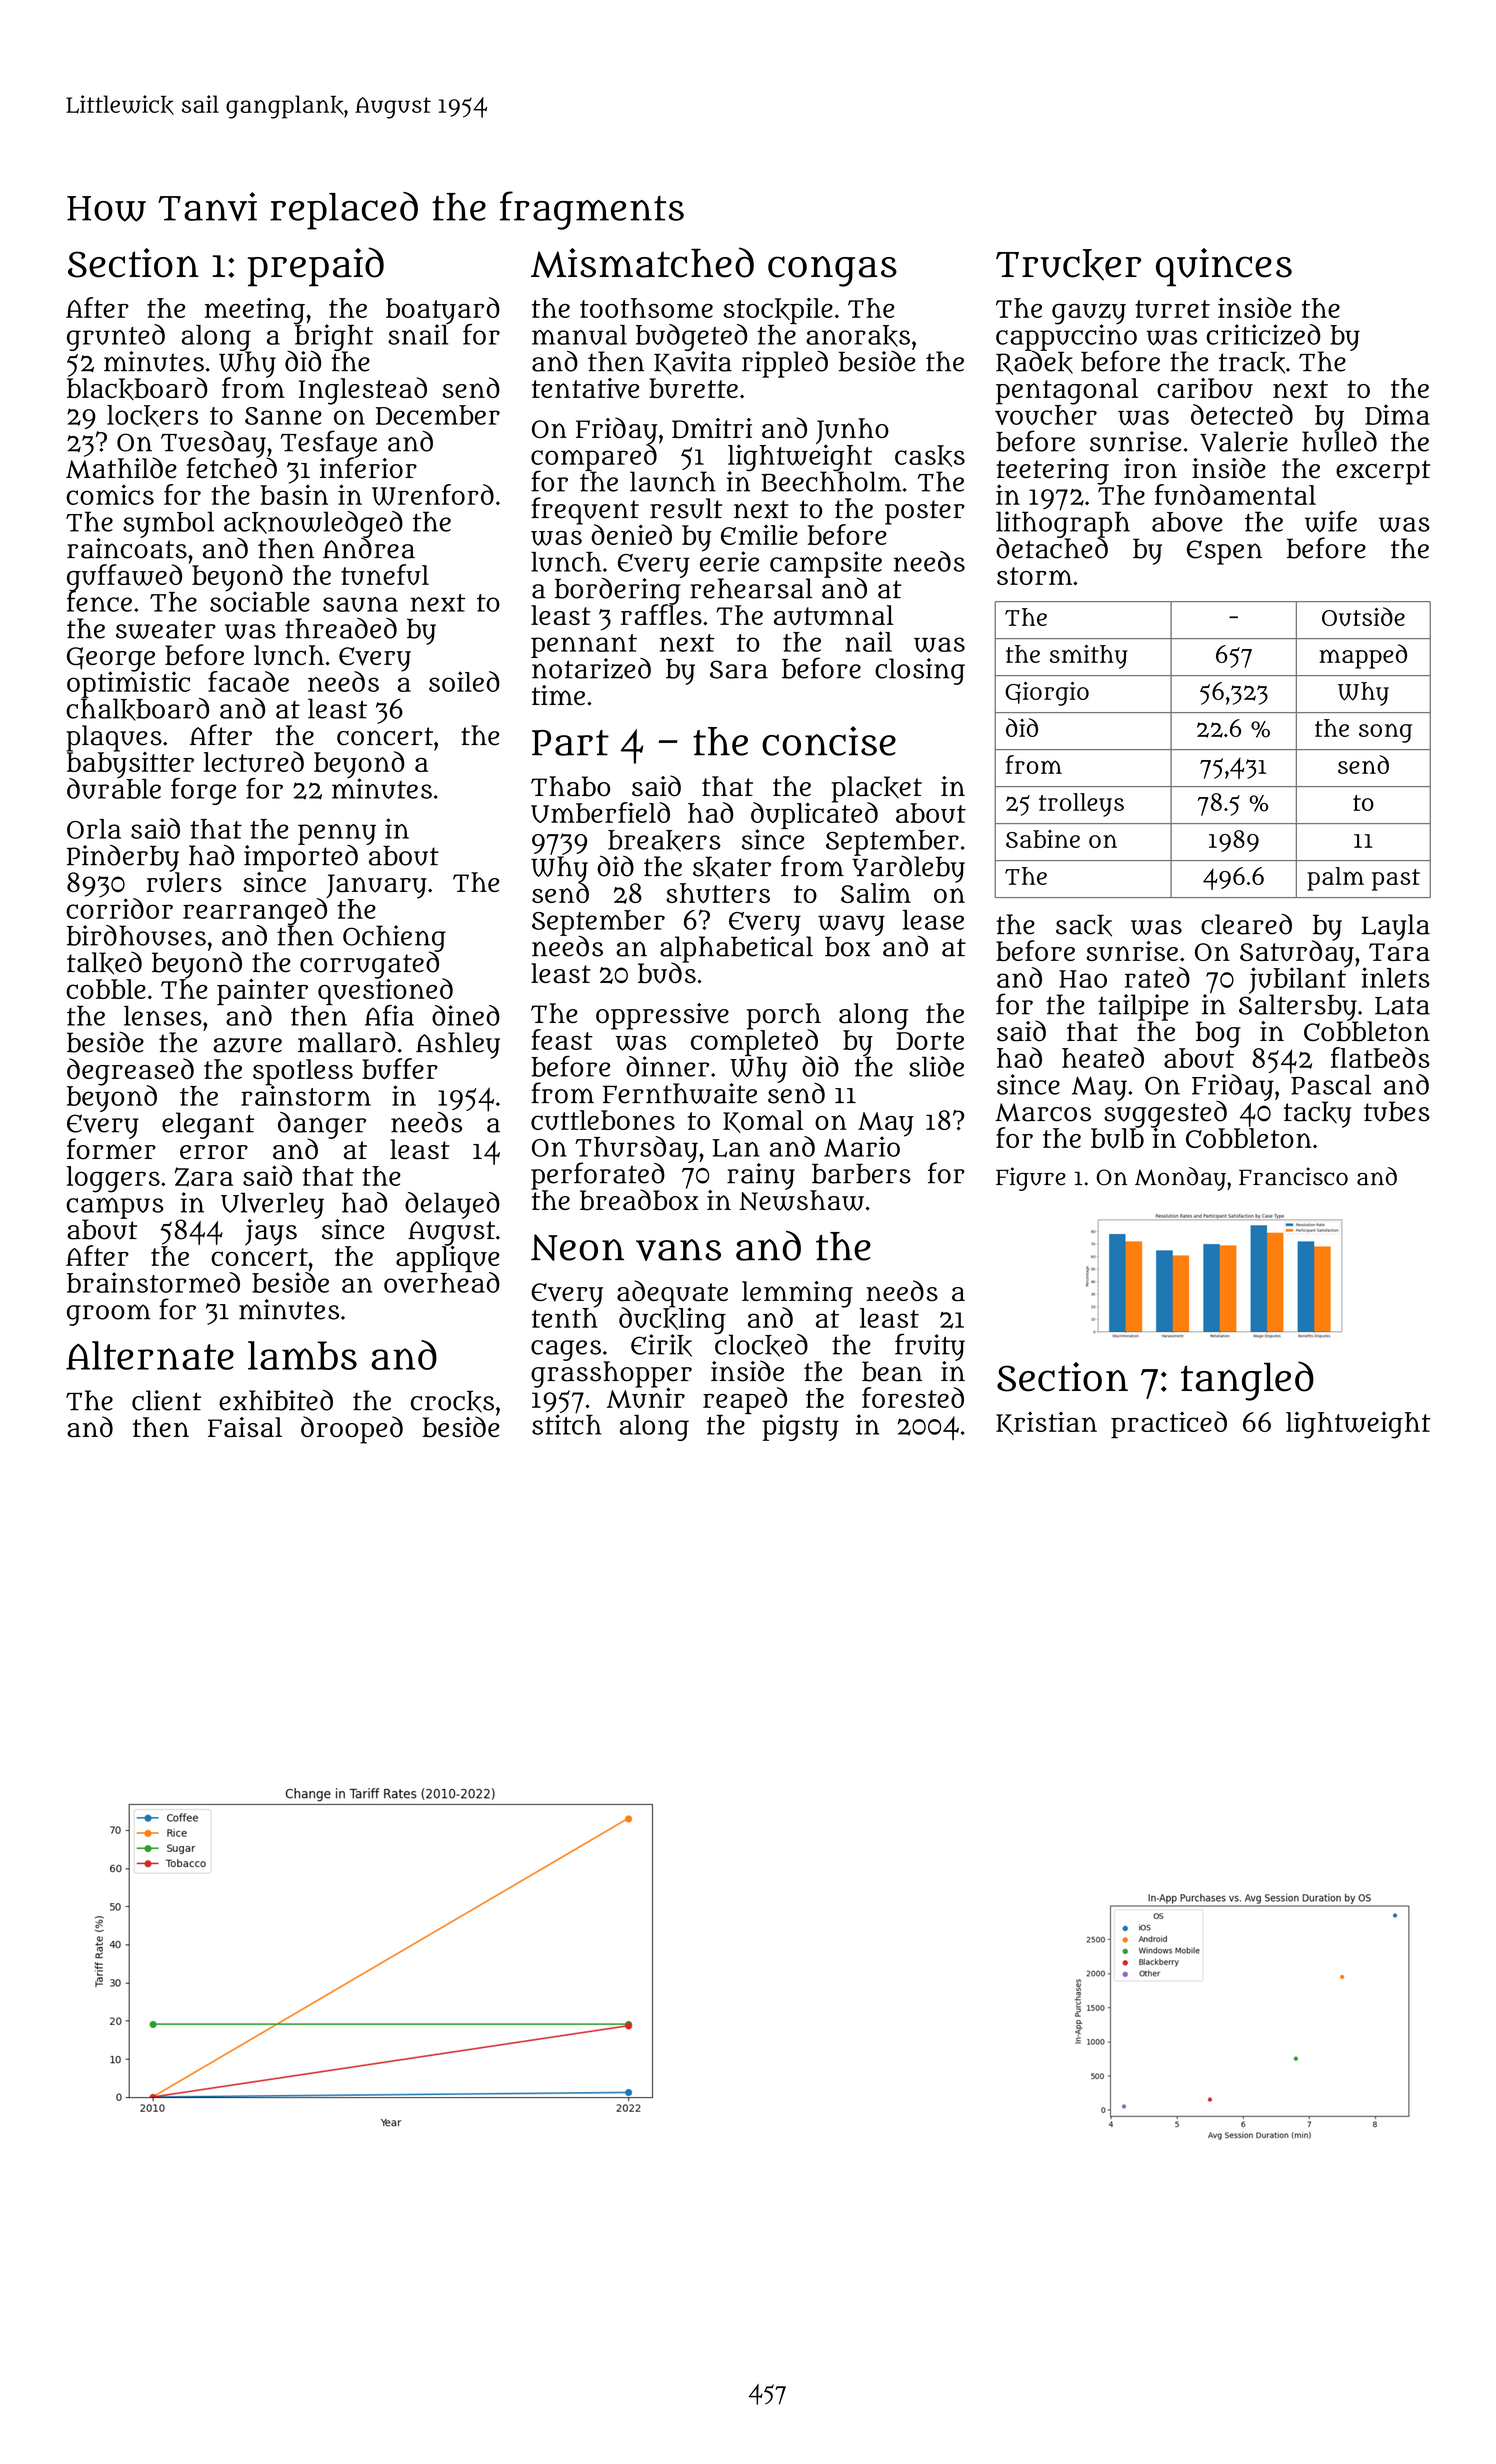 The height and width of the image is (2464, 1496). Describe the element at coordinates (686, 508) in the image. I see `result` at that location.
